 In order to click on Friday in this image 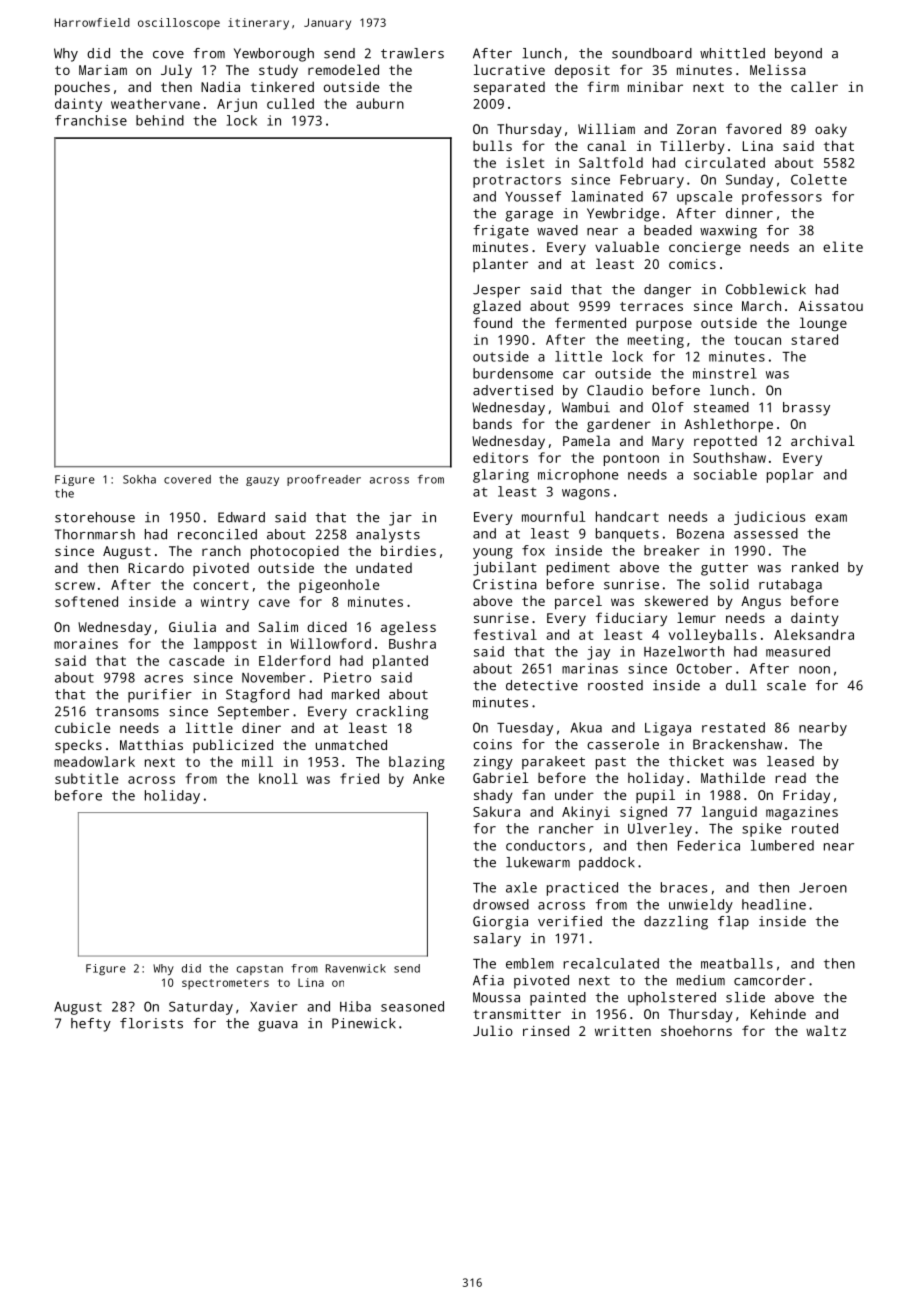, I will do `click(806, 796)`.
